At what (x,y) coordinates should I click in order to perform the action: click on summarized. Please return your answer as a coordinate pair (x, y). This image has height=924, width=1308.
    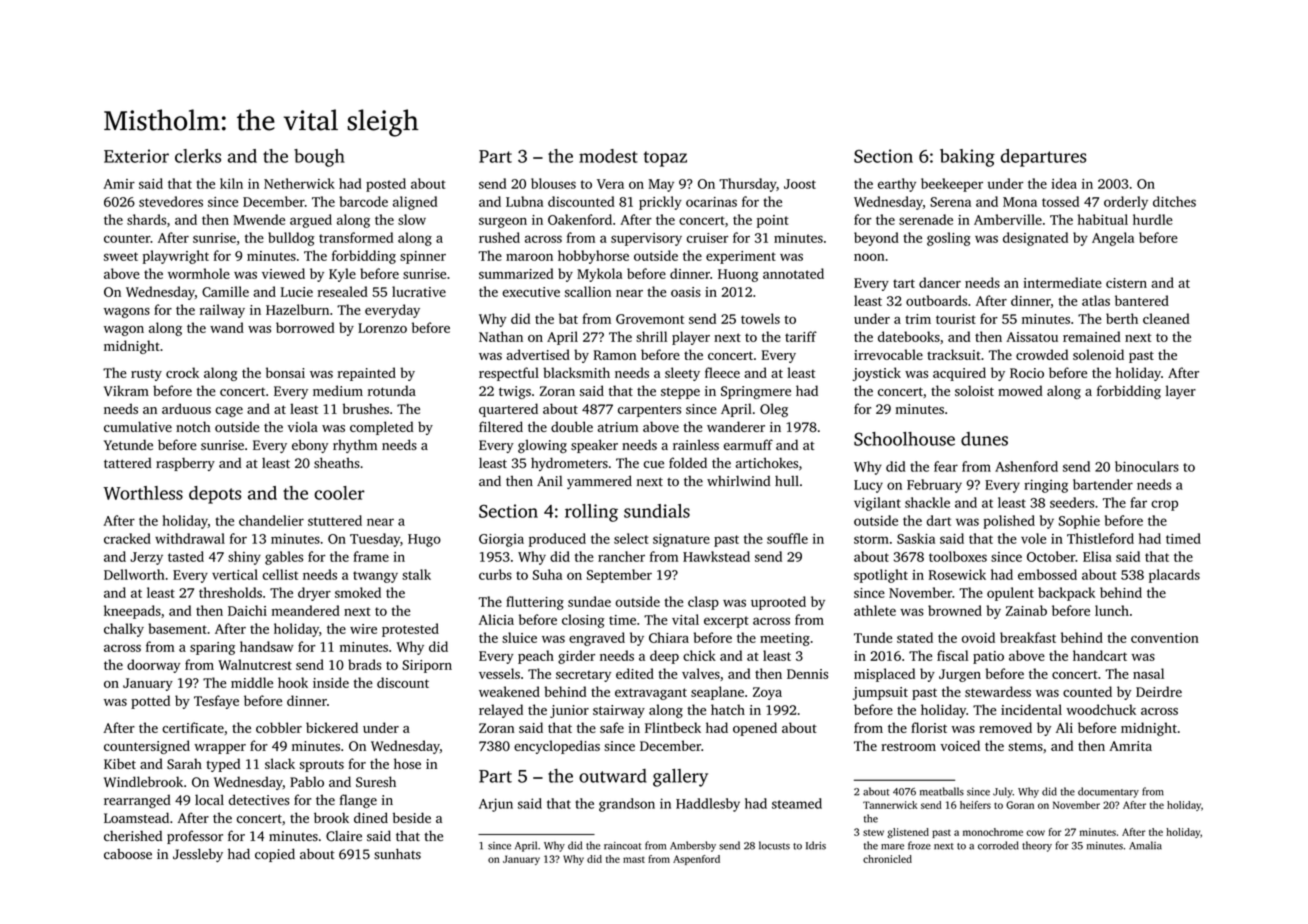
    Looking at the image, I should click on (516, 273).
